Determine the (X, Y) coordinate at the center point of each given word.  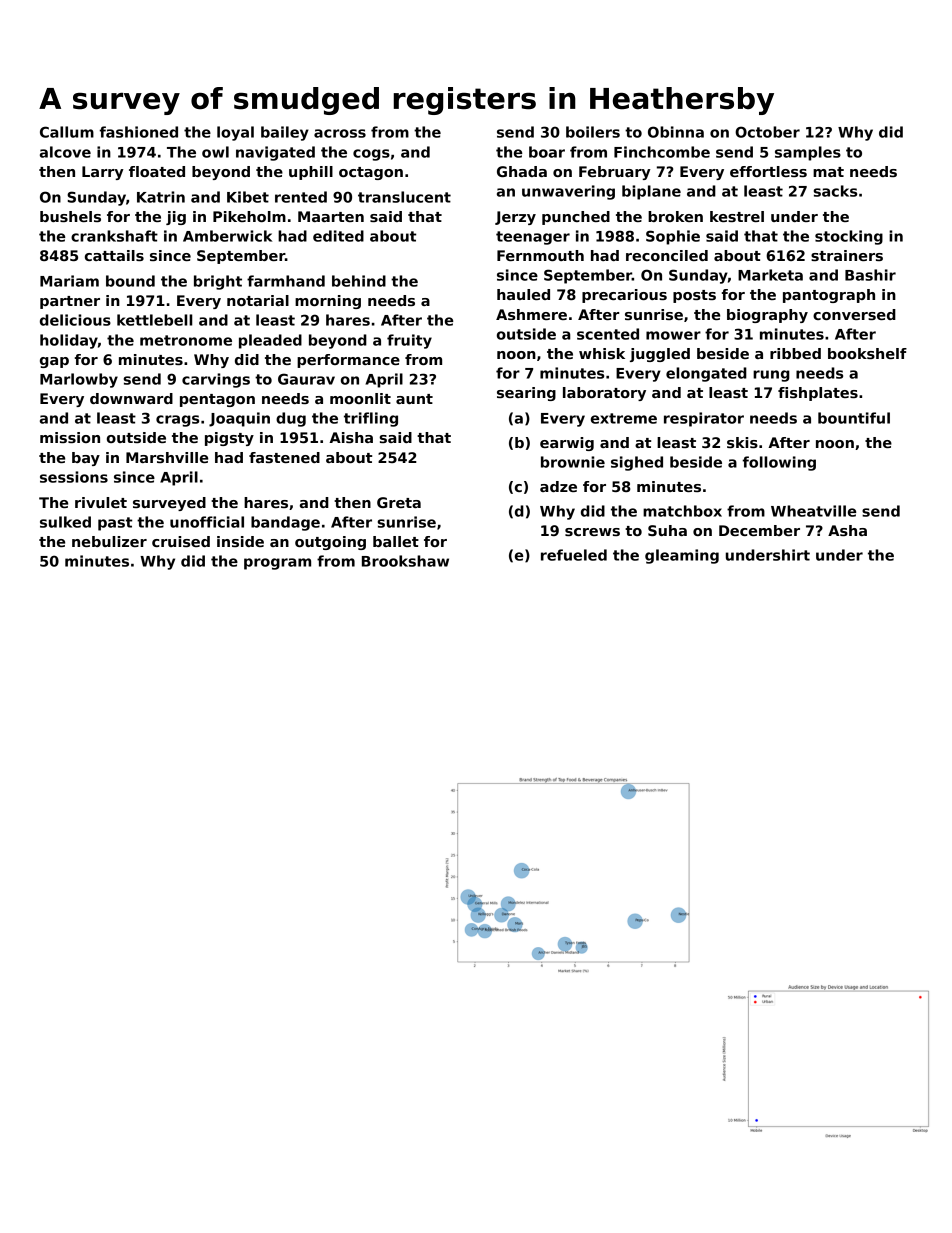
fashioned (139, 132)
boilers (593, 132)
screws (592, 532)
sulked (65, 522)
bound (130, 281)
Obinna (676, 132)
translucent (404, 197)
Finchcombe (662, 152)
